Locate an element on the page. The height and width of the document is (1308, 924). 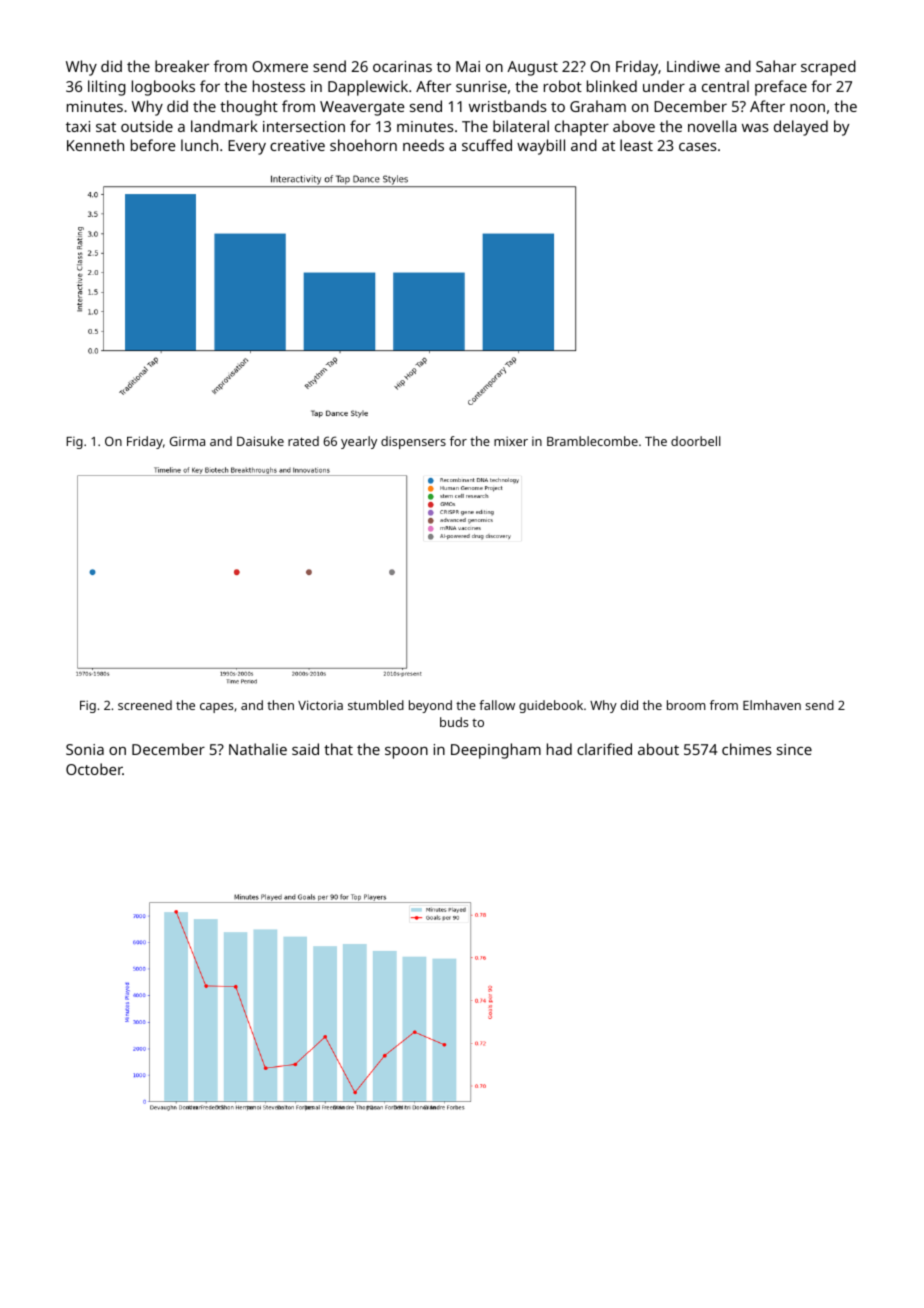
chimes is located at coordinates (747, 749).
